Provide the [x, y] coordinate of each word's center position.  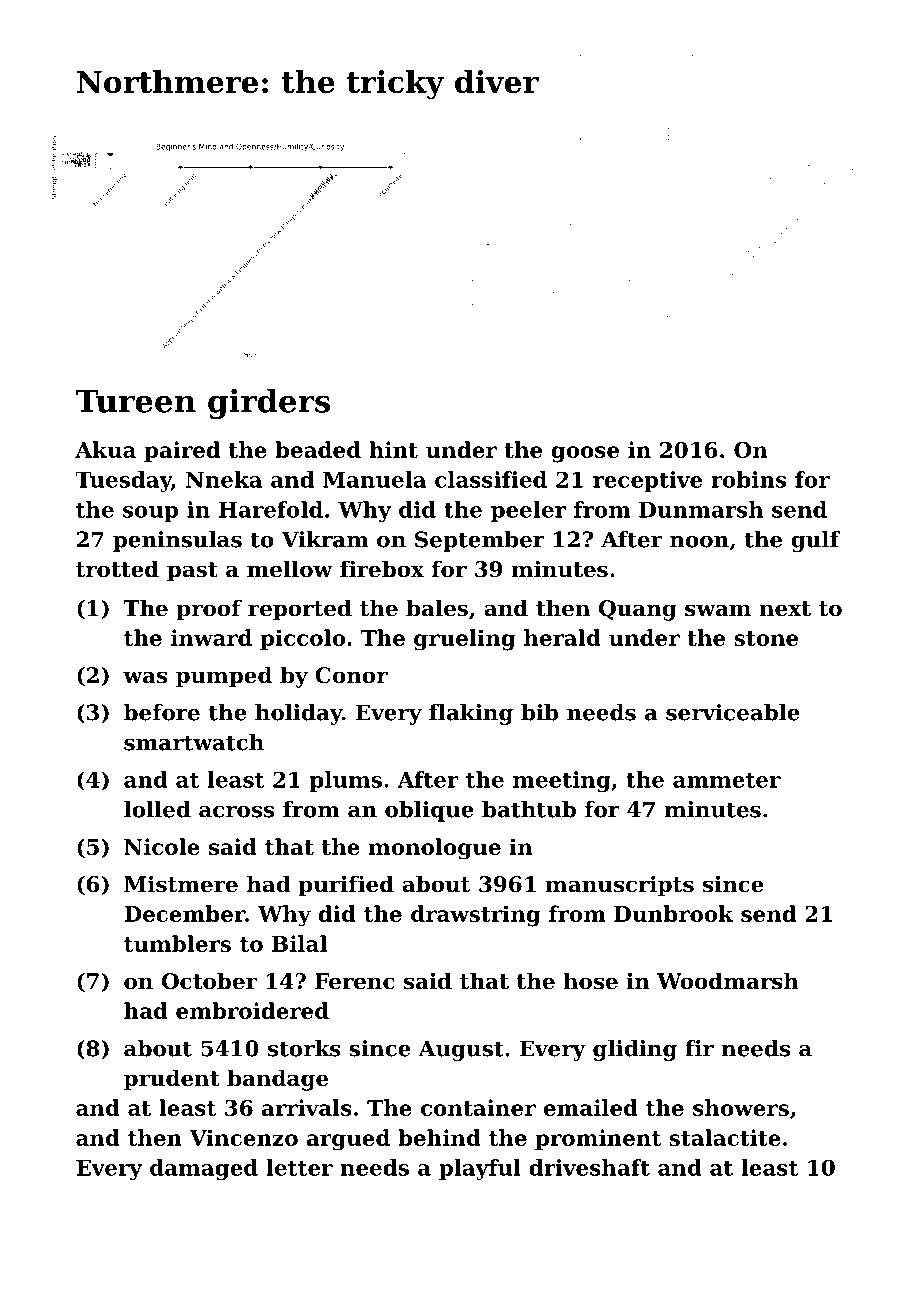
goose [585, 454]
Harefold [270, 509]
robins [748, 479]
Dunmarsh [701, 509]
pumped [224, 677]
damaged [204, 1170]
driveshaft [589, 1167]
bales [437, 608]
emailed [591, 1107]
